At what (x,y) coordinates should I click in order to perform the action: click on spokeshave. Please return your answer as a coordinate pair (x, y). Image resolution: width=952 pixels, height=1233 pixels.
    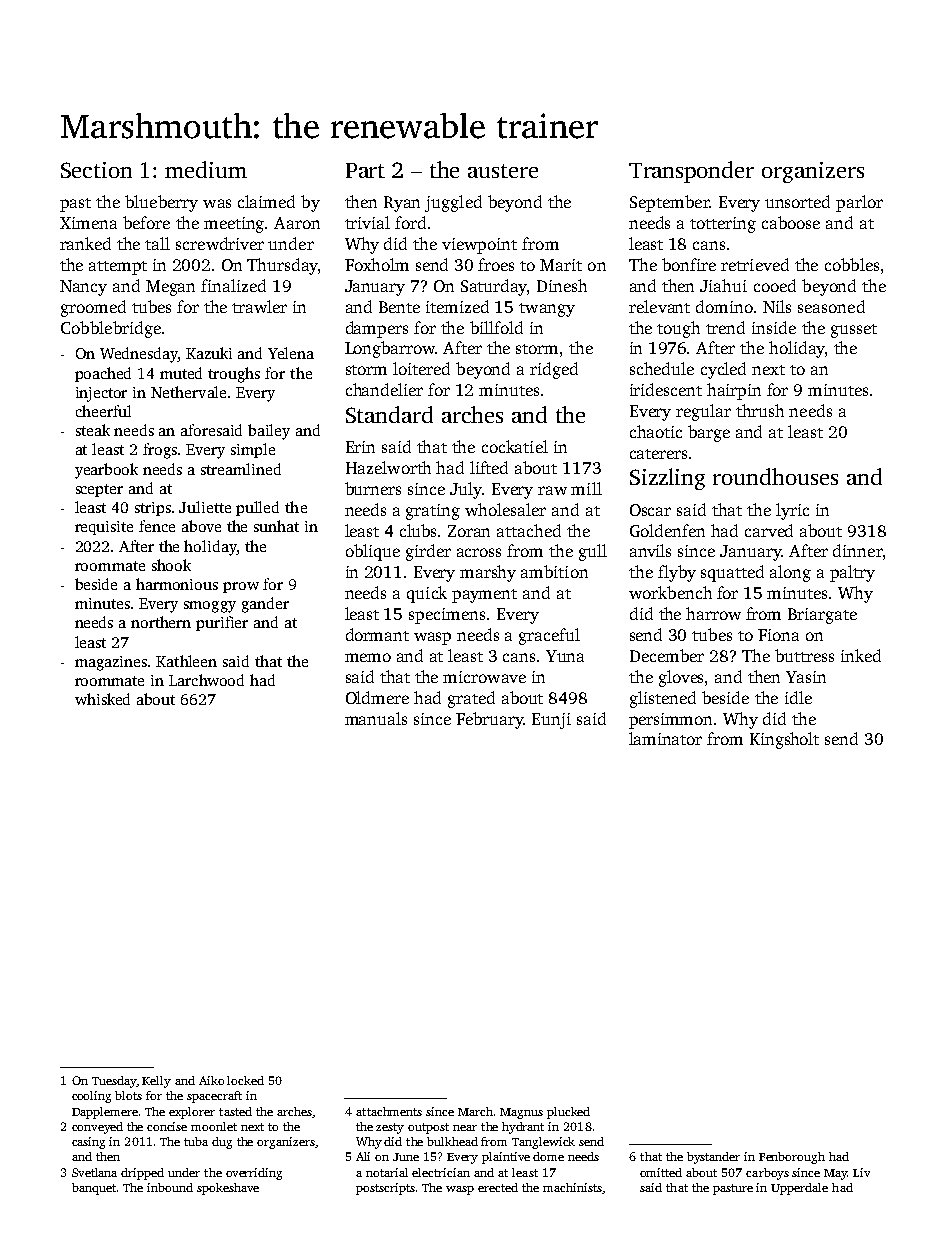
    Looking at the image, I should click on (228, 1189).
